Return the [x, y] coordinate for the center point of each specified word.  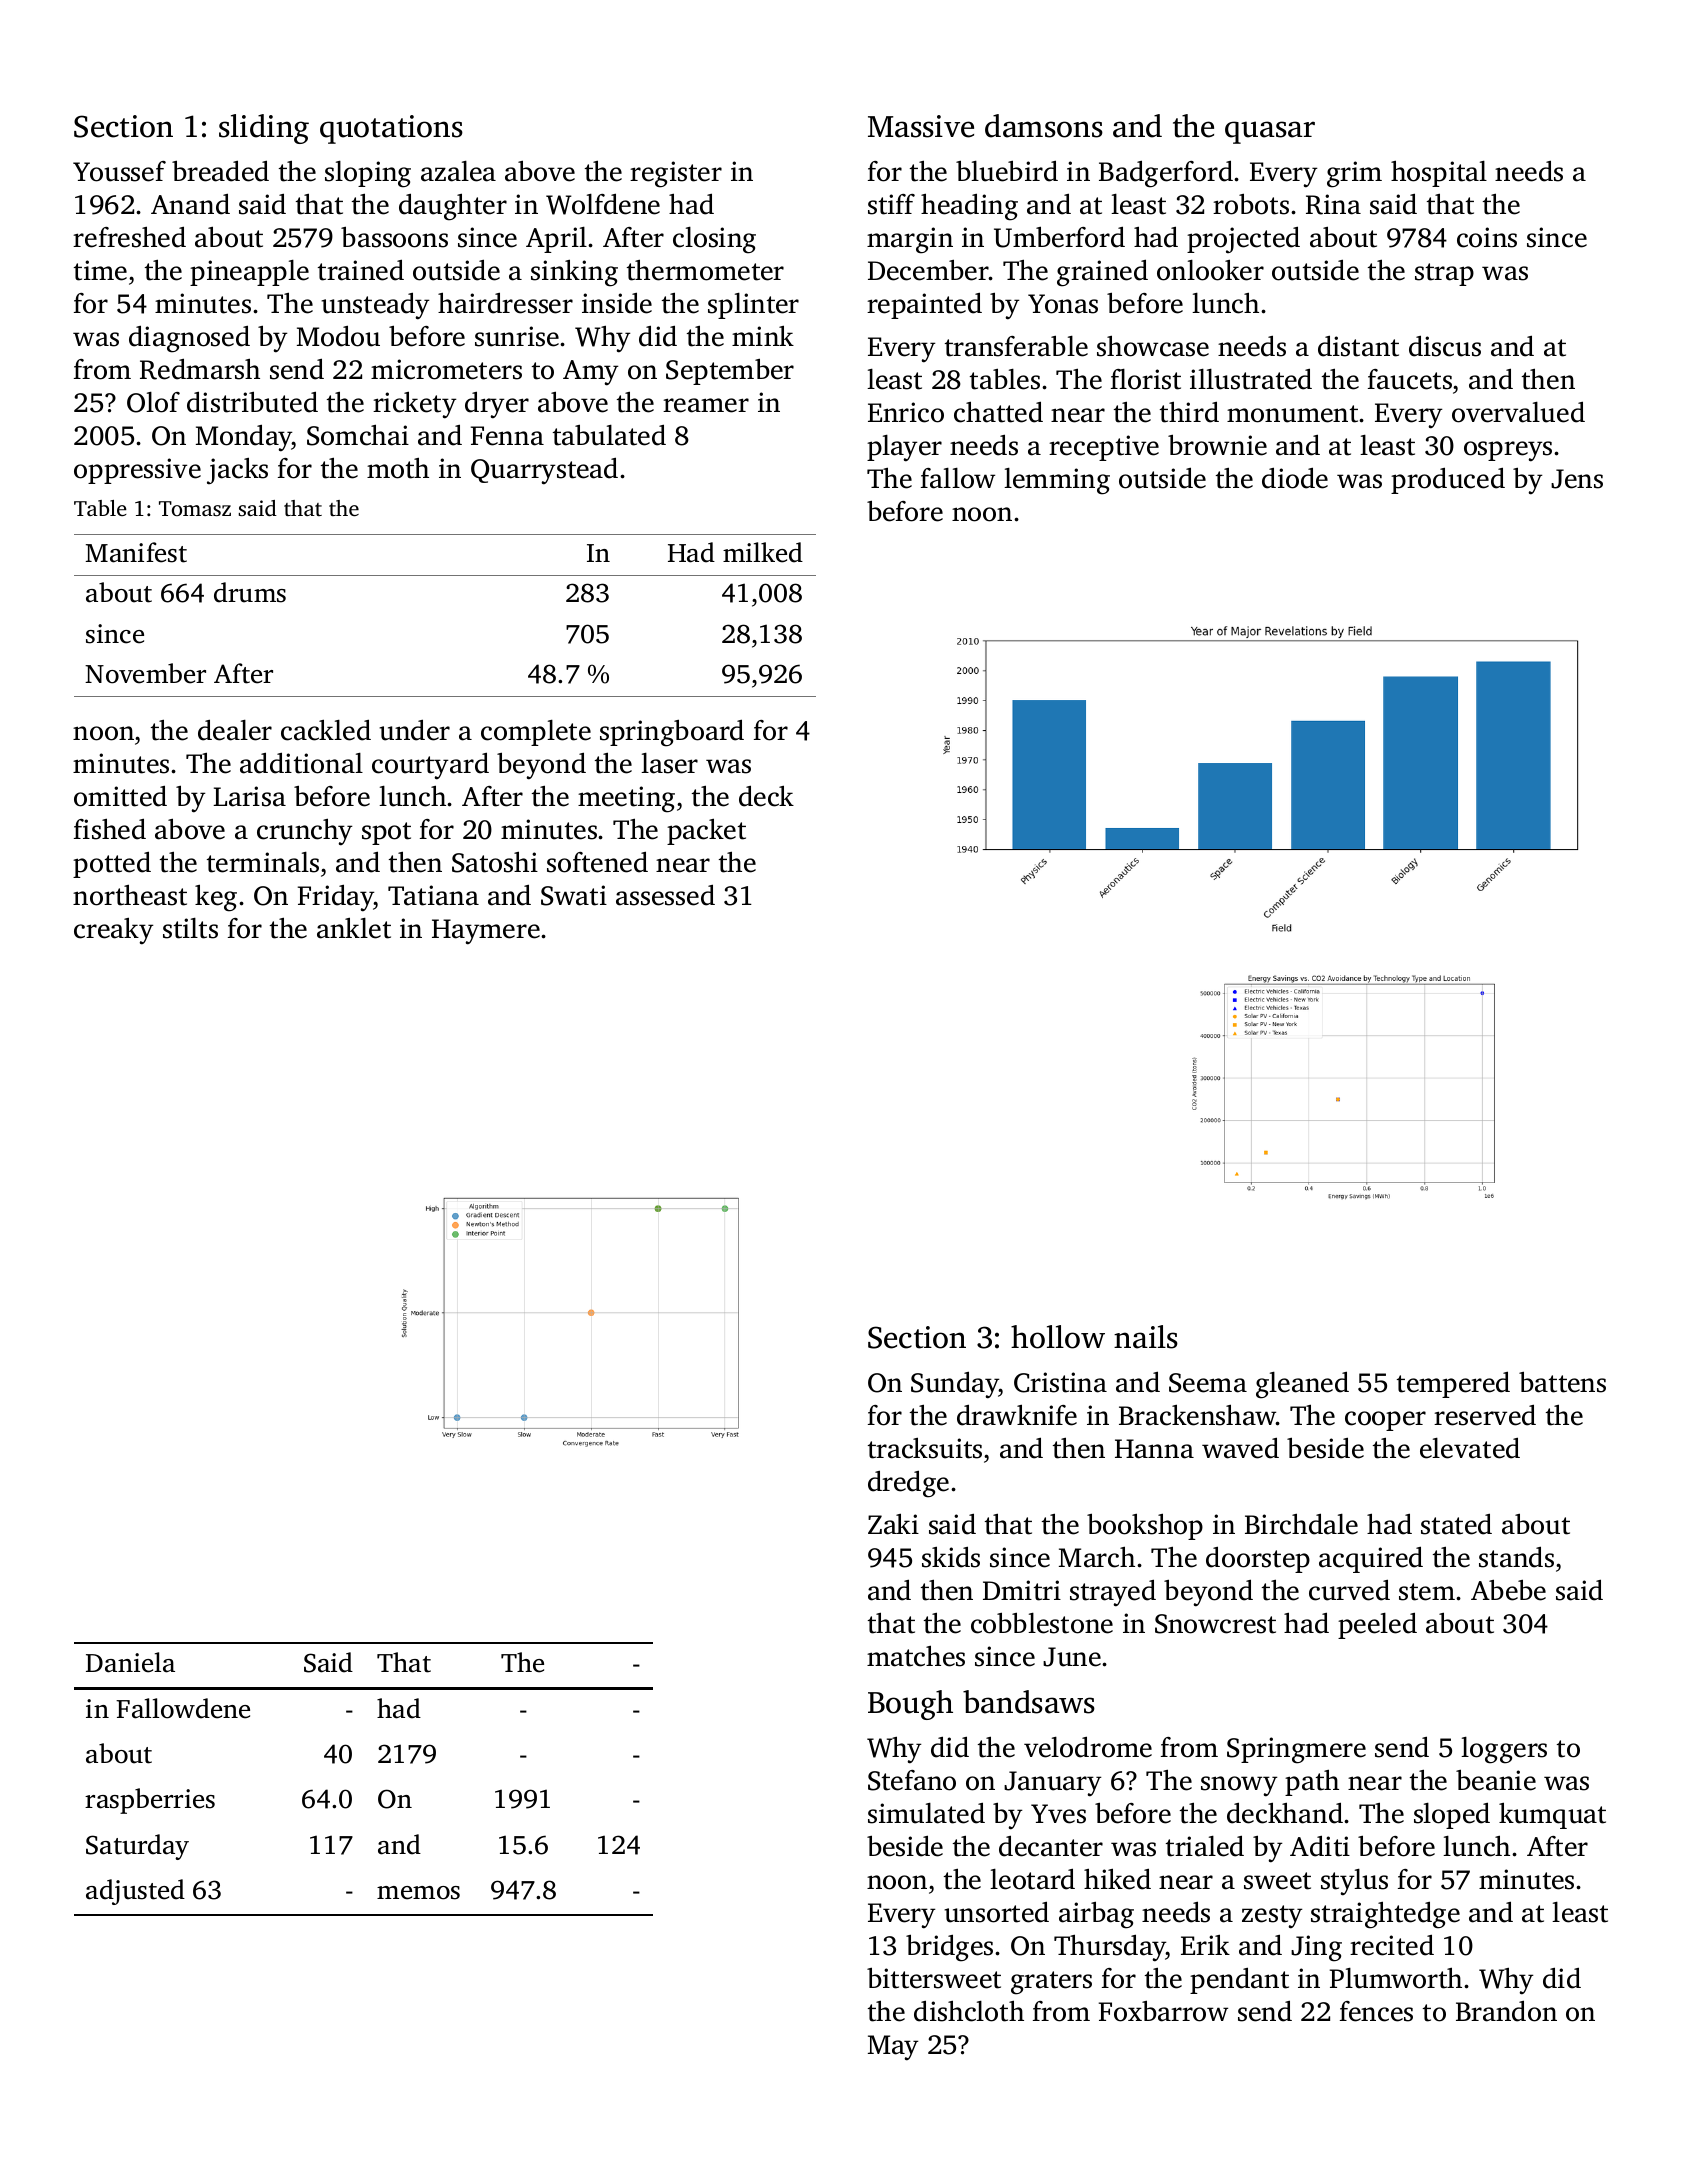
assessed [665, 895]
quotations [391, 129]
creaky [113, 931]
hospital [1439, 173]
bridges [949, 1948]
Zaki [893, 1524]
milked [763, 552]
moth [398, 468]
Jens [1577, 479]
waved [1240, 1448]
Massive [921, 126]
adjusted [135, 1892]
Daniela [130, 1662]
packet [706, 831]
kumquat [1552, 1815]
